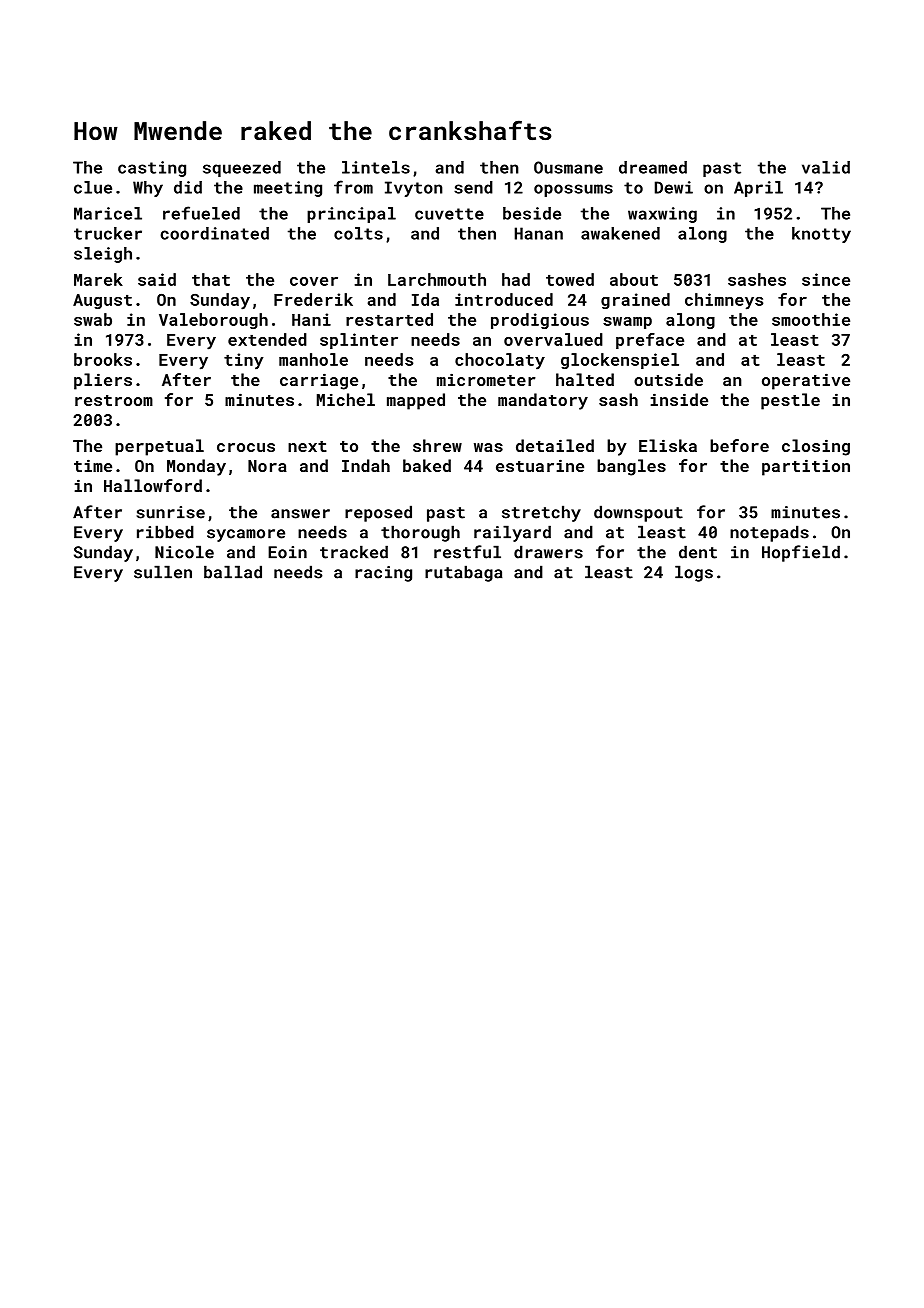 This document has height=1308, width=924. I want to click on smoothie, so click(811, 319).
